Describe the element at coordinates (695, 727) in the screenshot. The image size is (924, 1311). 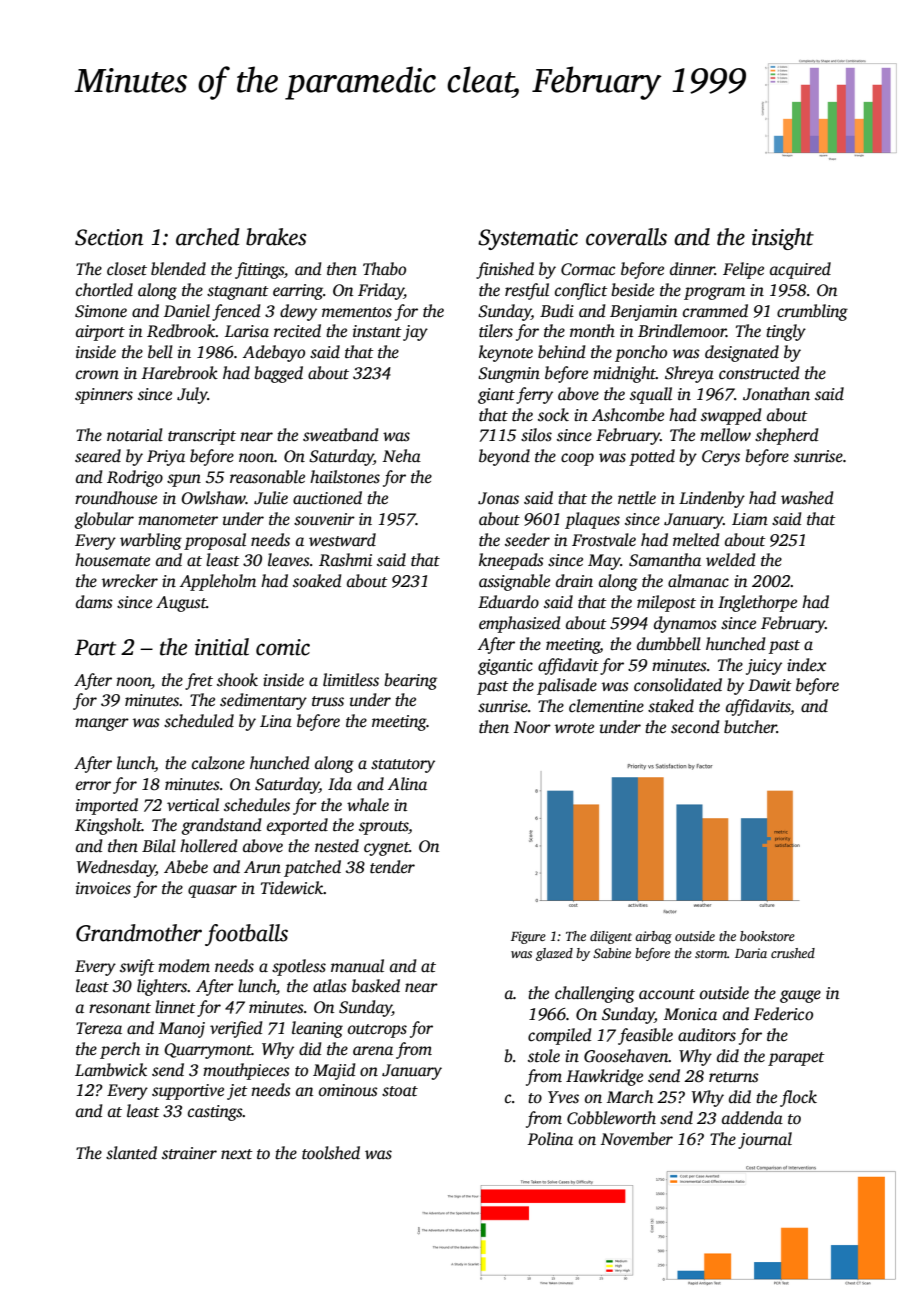
I see `second` at that location.
